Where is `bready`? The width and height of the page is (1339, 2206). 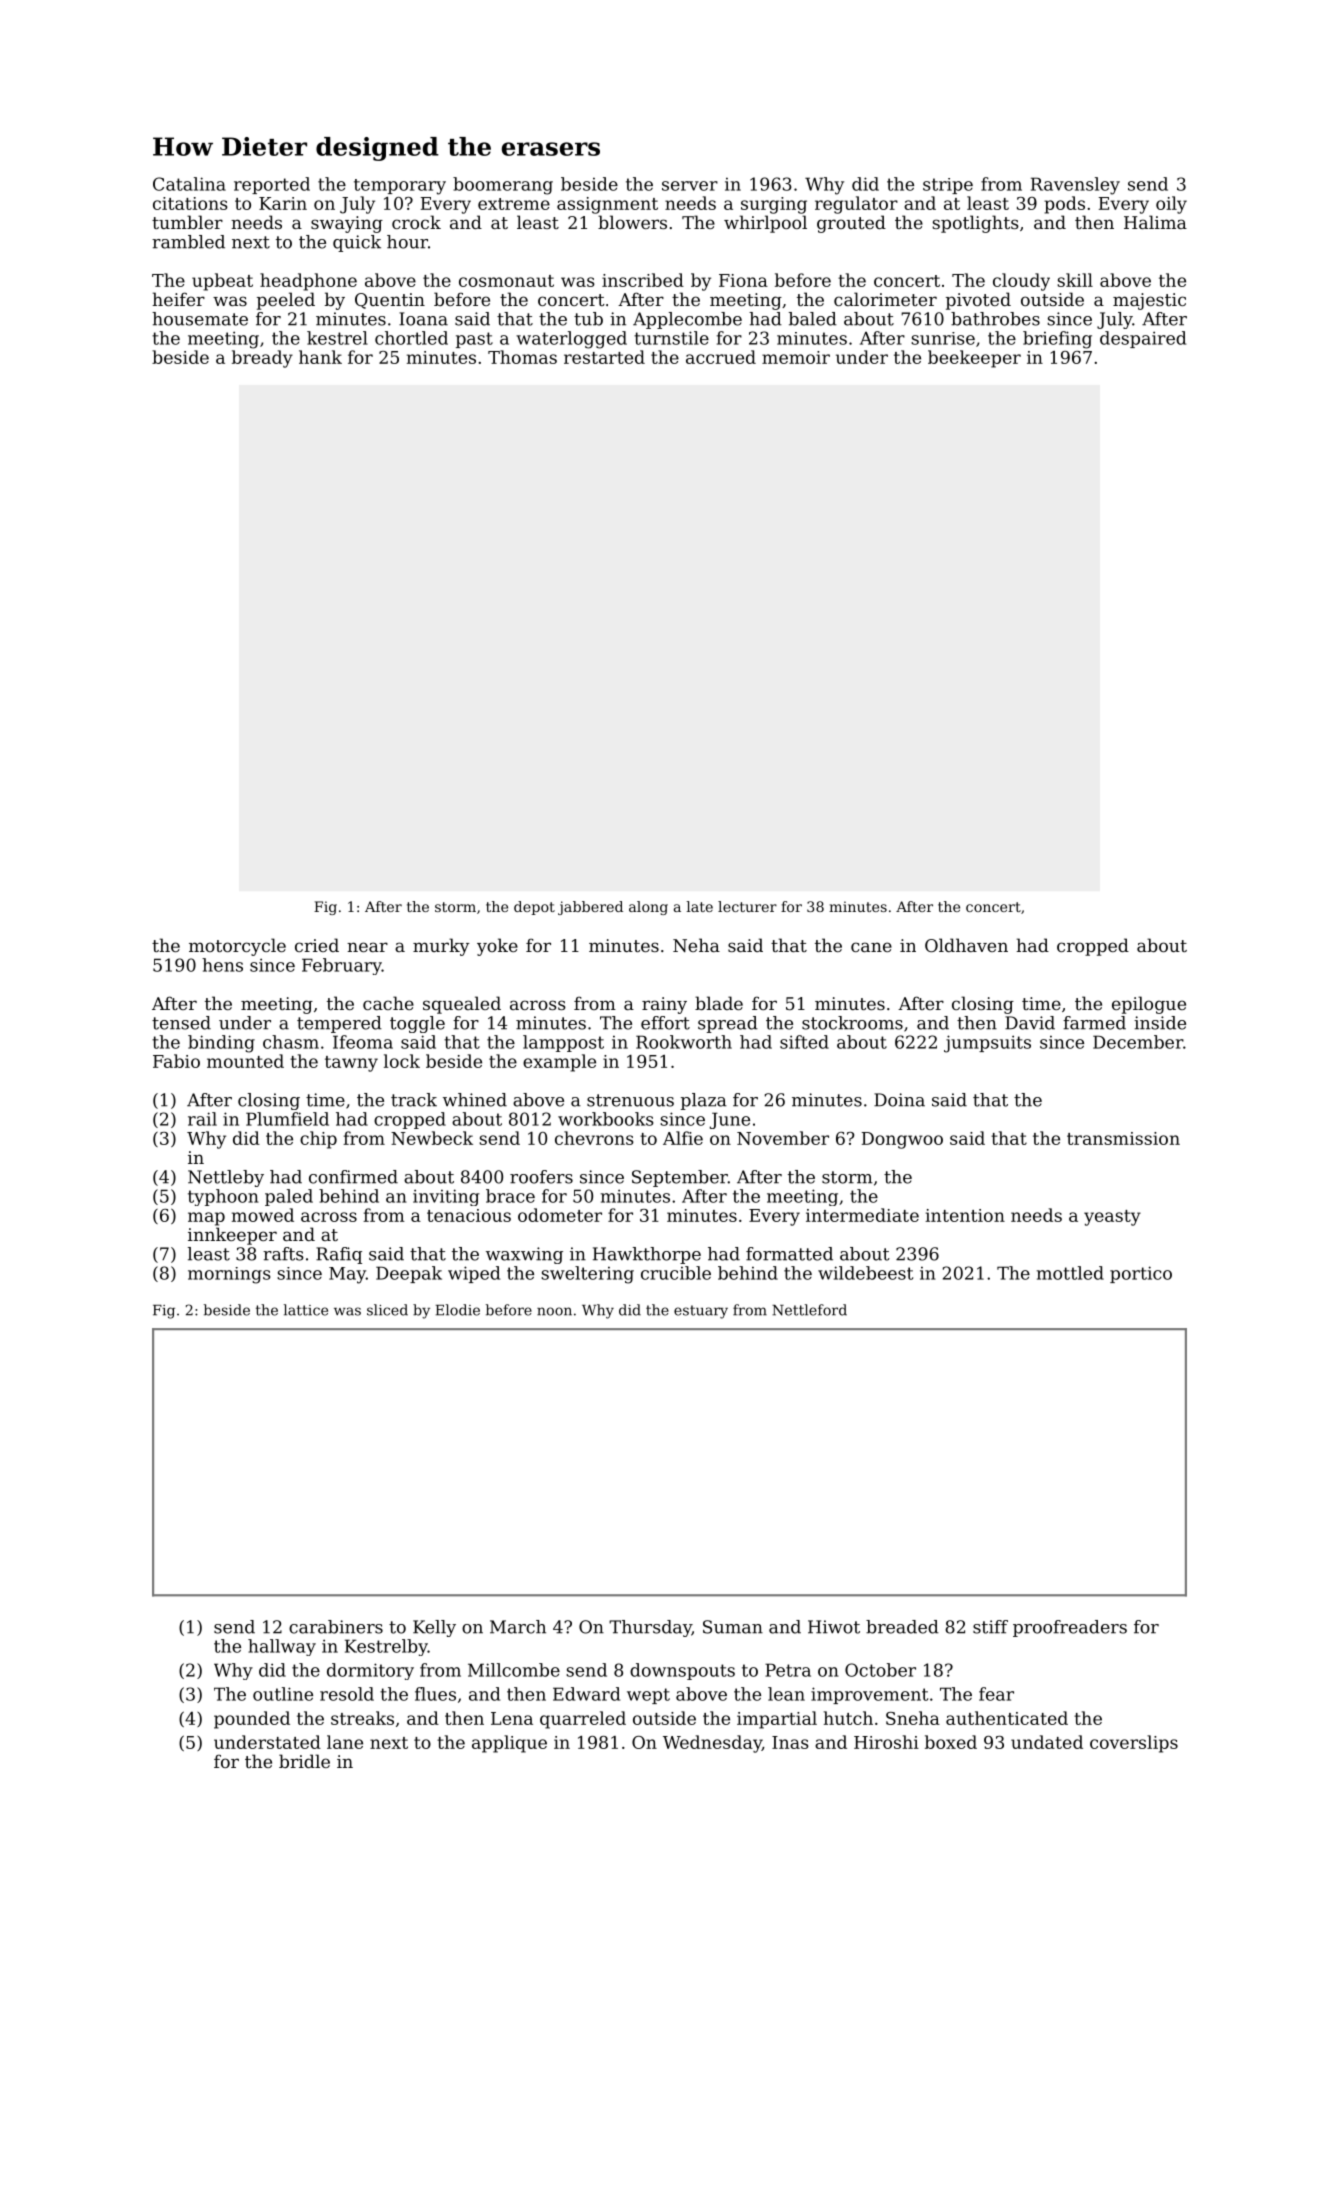
bready is located at coordinates (262, 359).
